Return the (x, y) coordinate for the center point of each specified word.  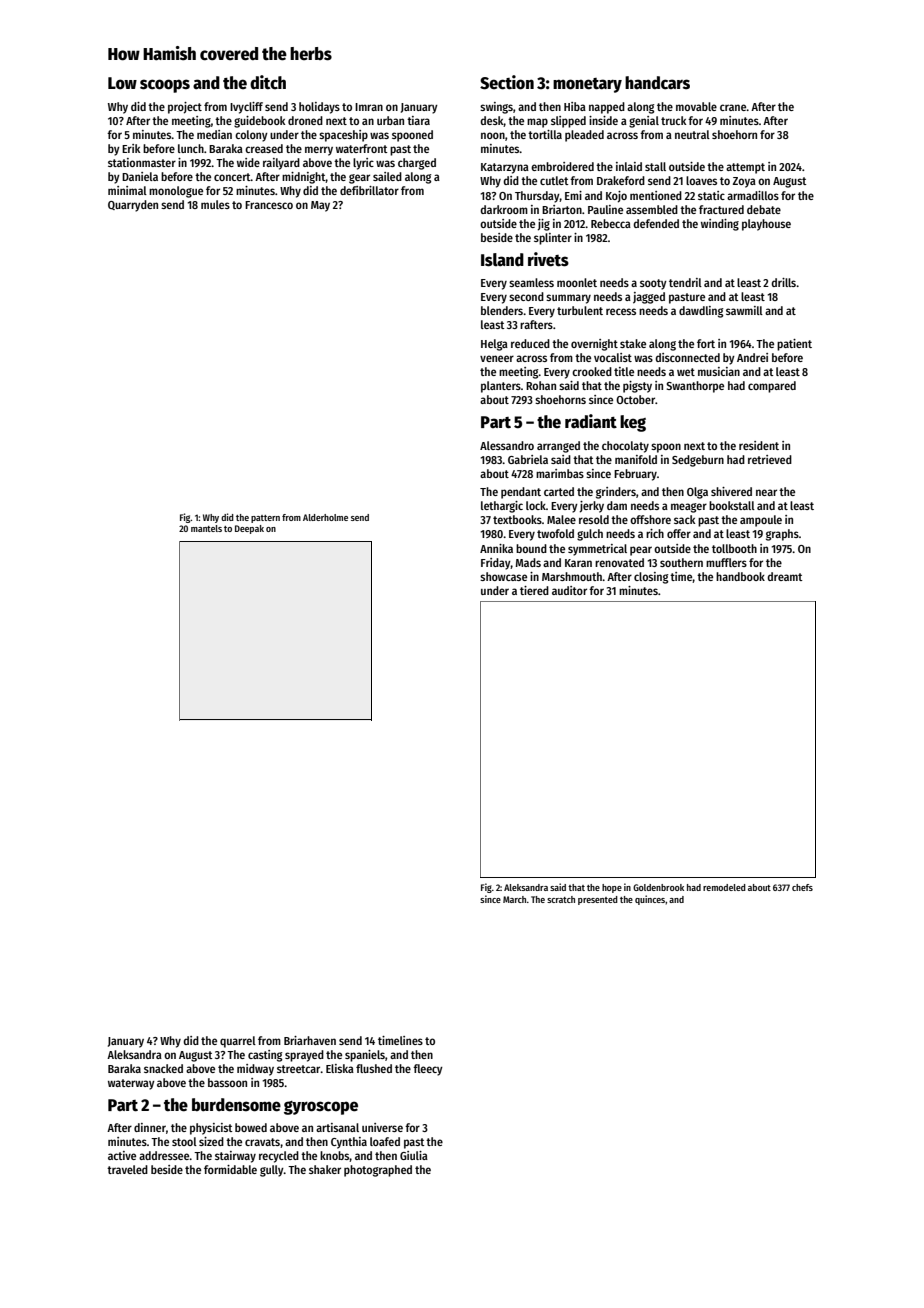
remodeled (724, 887)
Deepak (249, 529)
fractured (721, 209)
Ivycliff (246, 108)
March (515, 899)
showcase (503, 576)
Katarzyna (505, 168)
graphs (782, 535)
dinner (150, 1127)
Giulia (414, 1155)
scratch (561, 899)
